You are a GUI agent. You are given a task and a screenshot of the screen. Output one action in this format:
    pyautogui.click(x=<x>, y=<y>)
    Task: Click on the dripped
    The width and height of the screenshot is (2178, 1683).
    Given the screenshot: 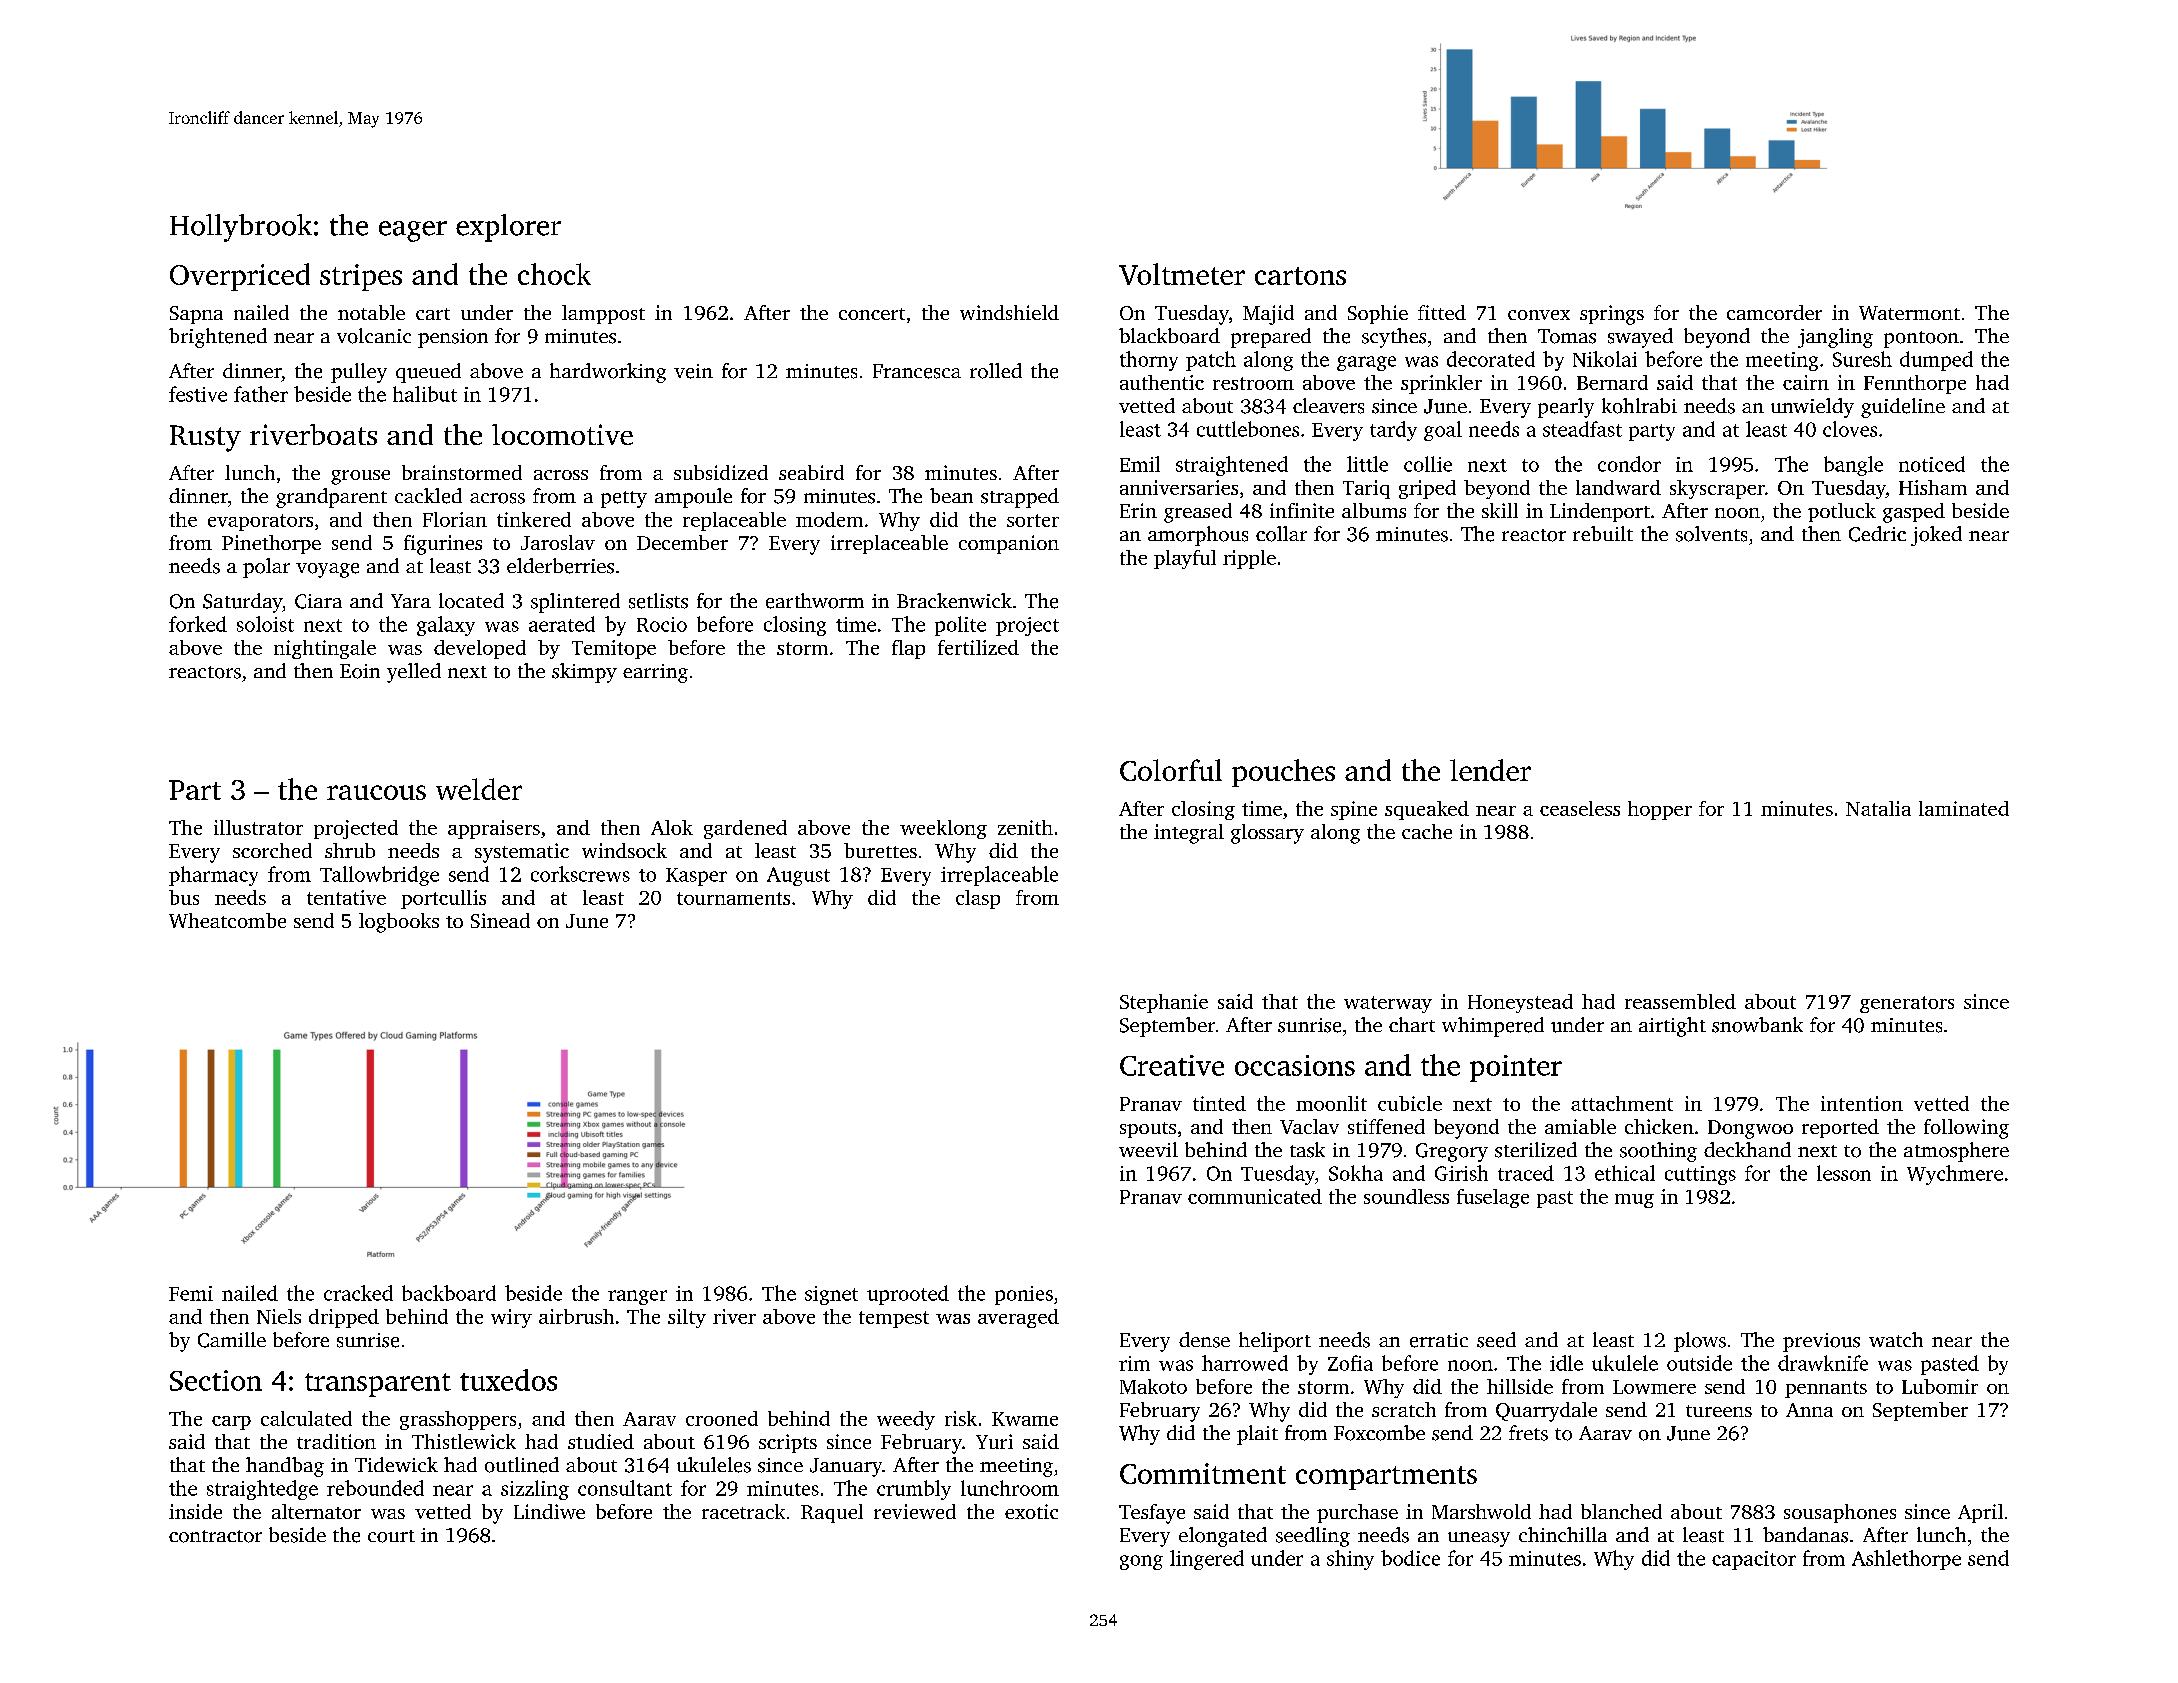 What is the action you would take?
    pyautogui.click(x=344, y=1318)
